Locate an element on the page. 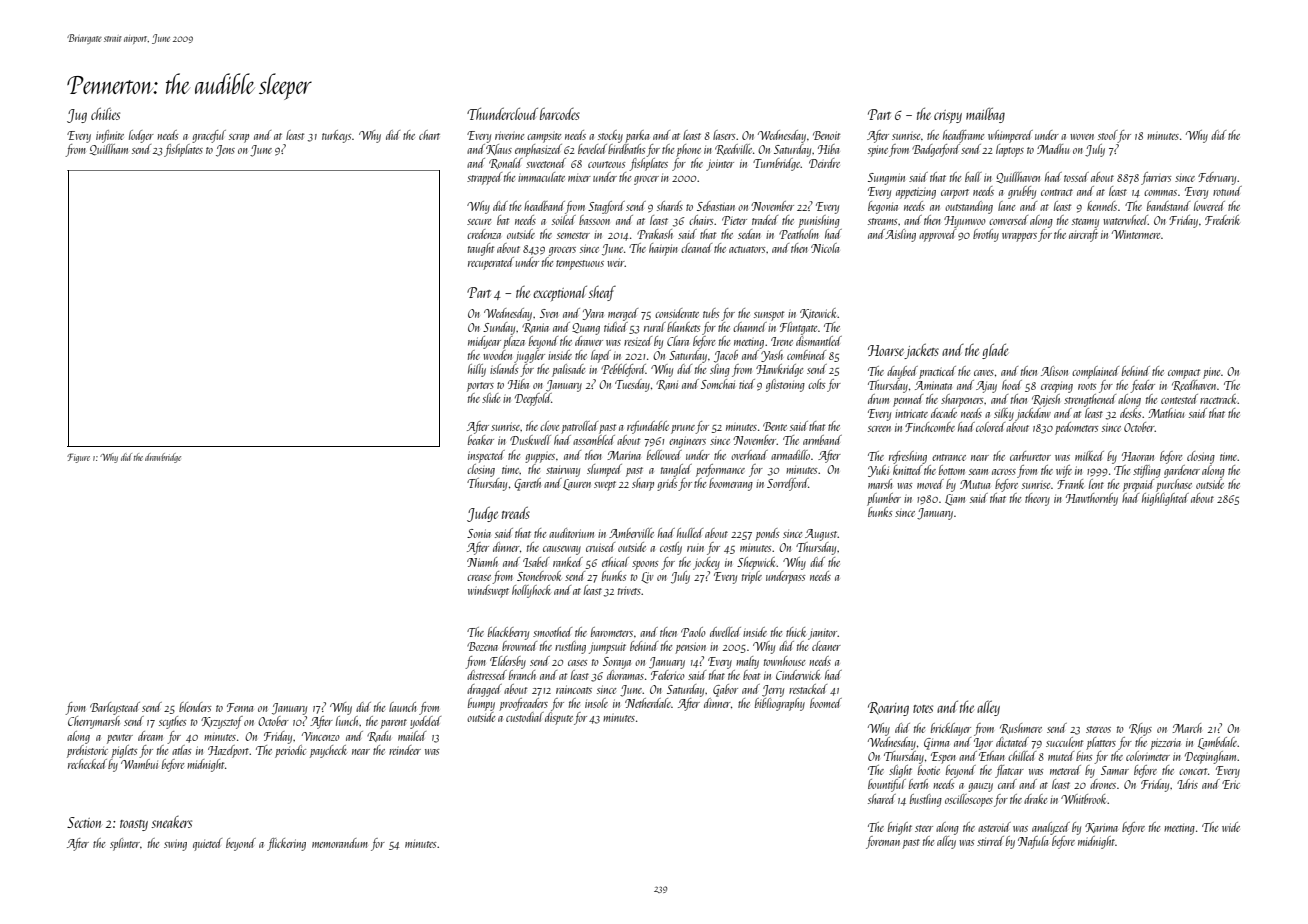  blenders is located at coordinates (195, 707).
